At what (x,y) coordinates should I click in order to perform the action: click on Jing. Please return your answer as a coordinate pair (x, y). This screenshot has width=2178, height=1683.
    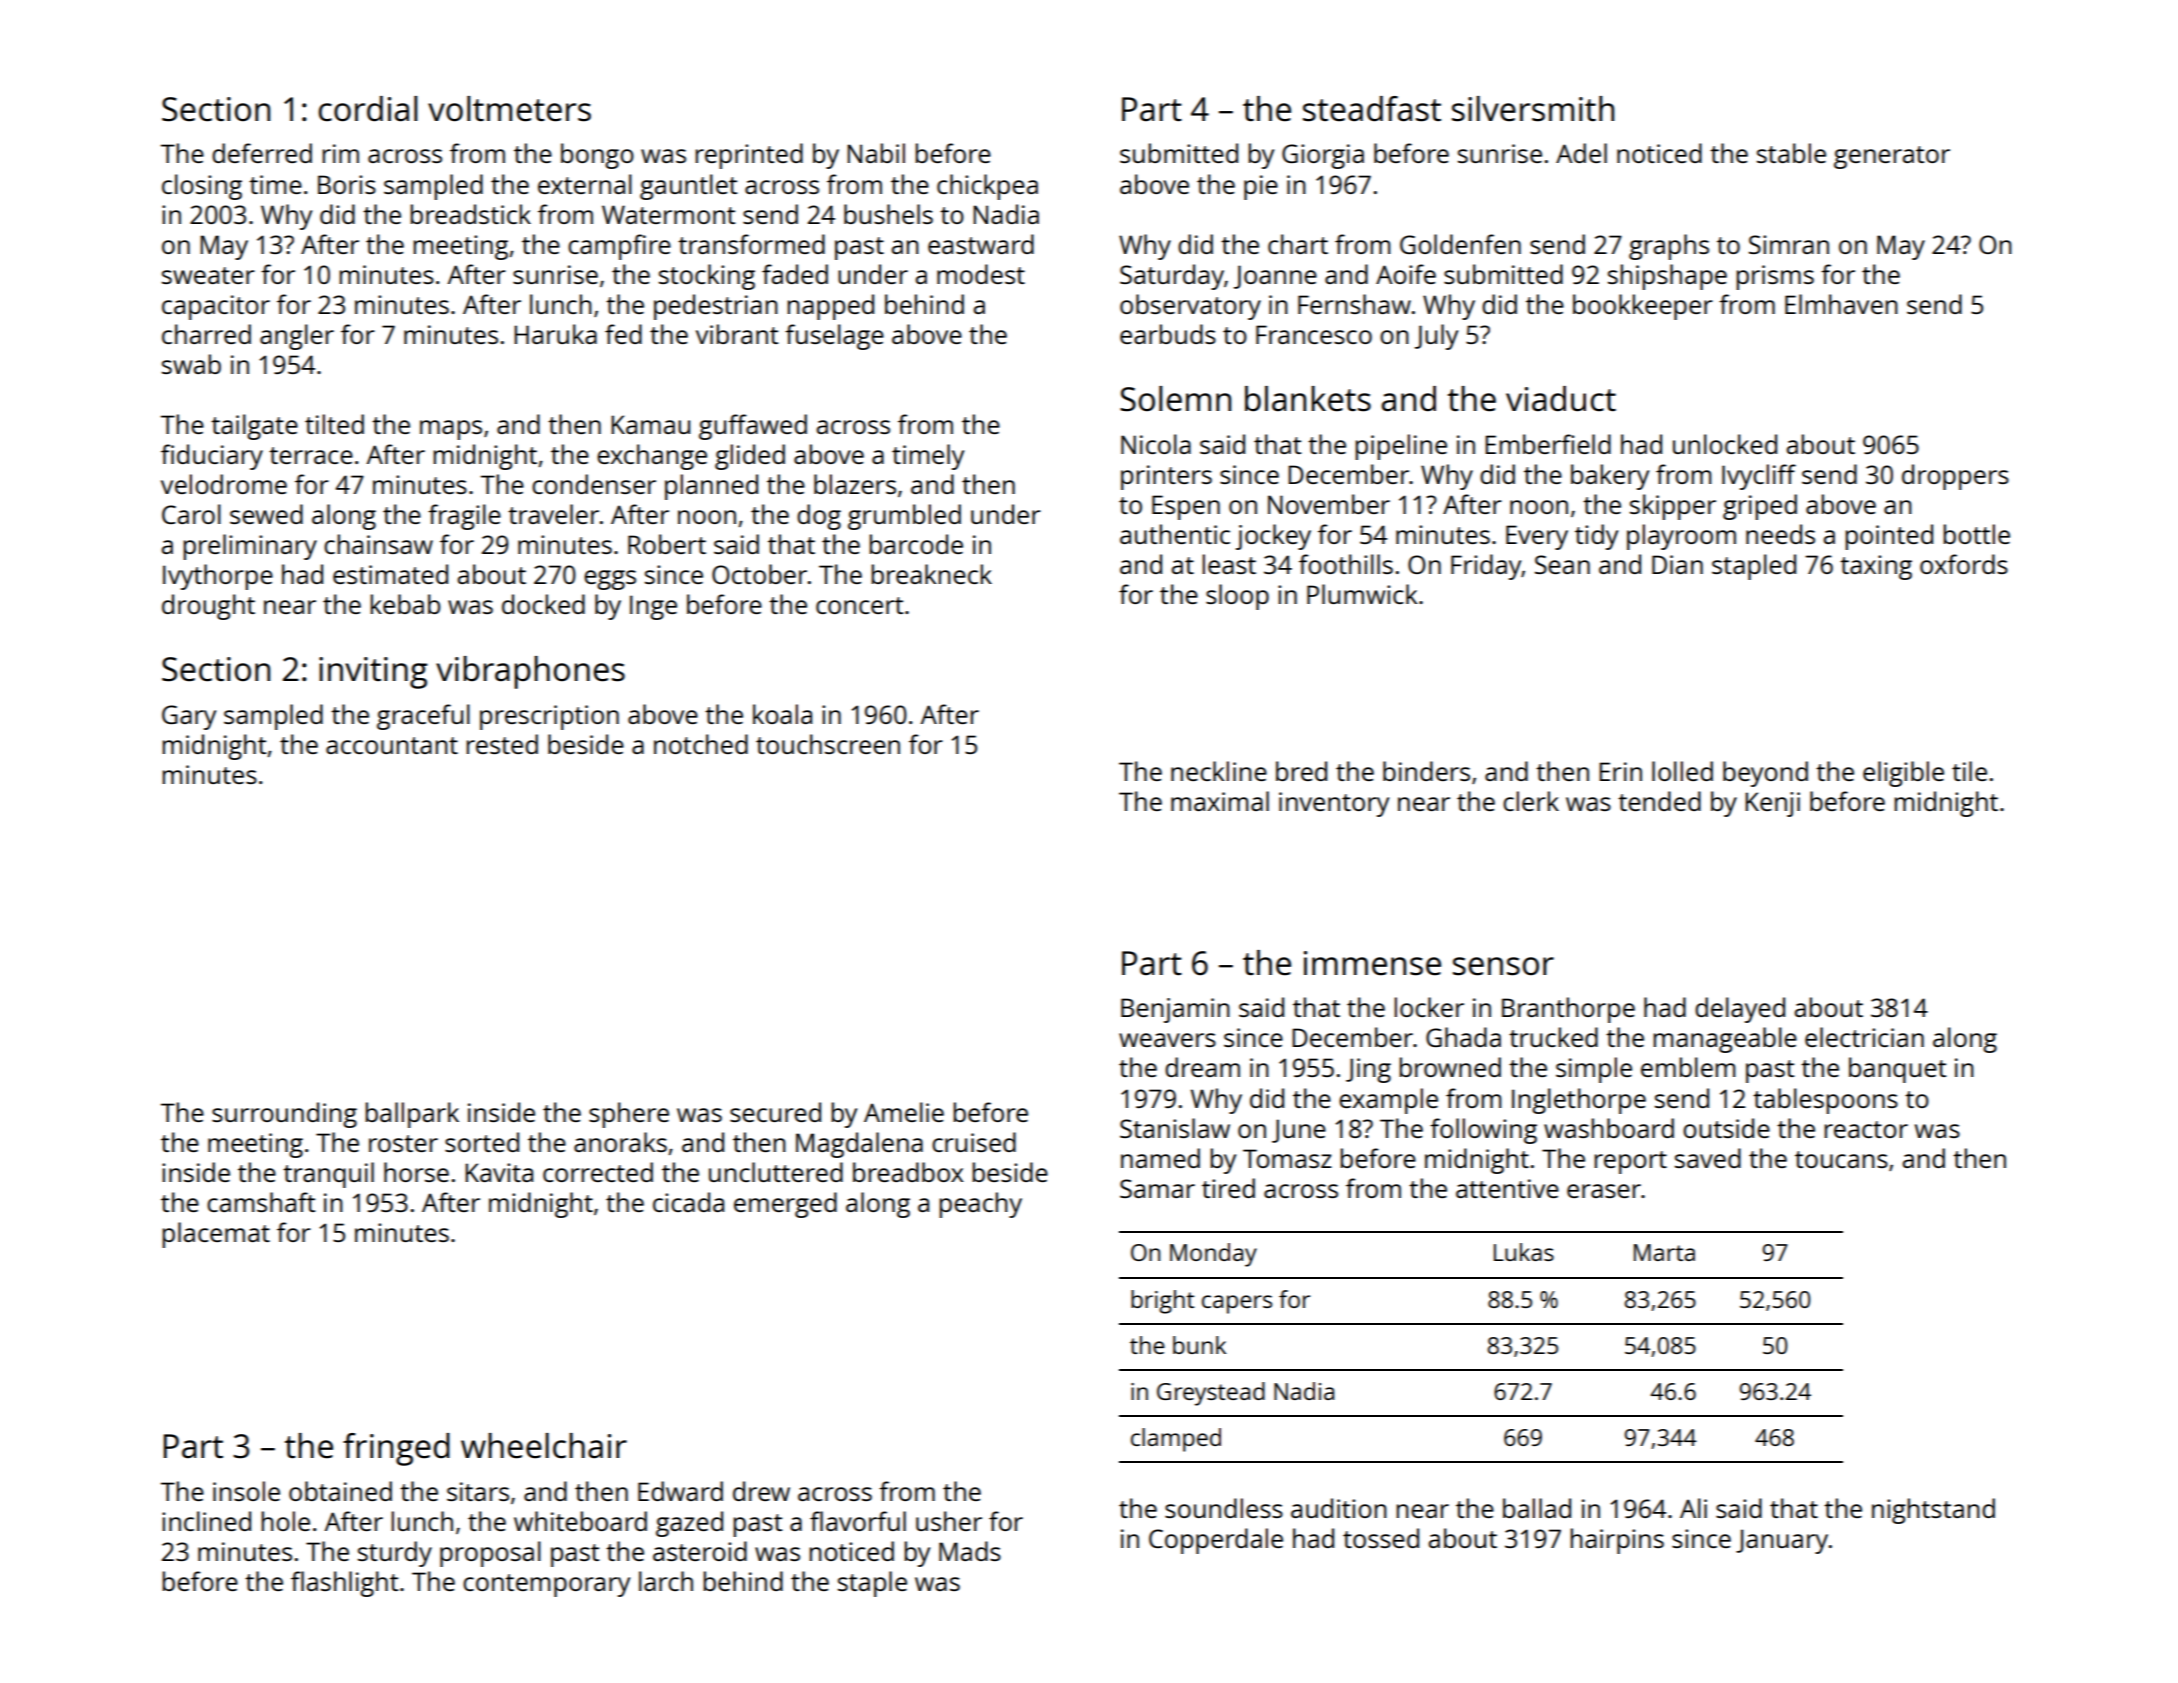
    Looking at the image, I should click on (1368, 1070).
